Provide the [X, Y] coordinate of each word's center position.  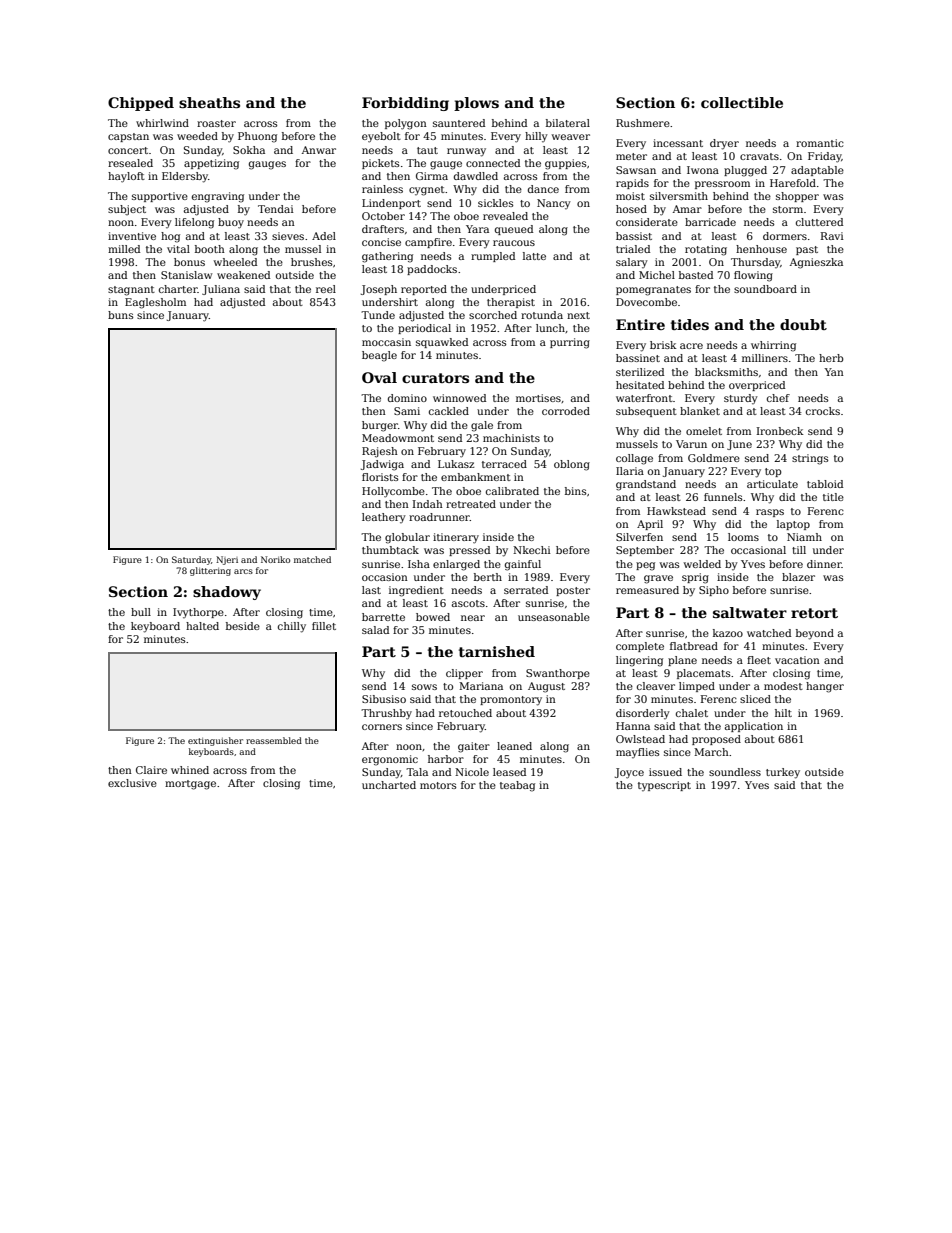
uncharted [389, 785]
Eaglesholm [155, 303]
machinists [511, 438]
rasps [770, 513]
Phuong [257, 137]
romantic [820, 143]
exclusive [132, 783]
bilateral [568, 123]
